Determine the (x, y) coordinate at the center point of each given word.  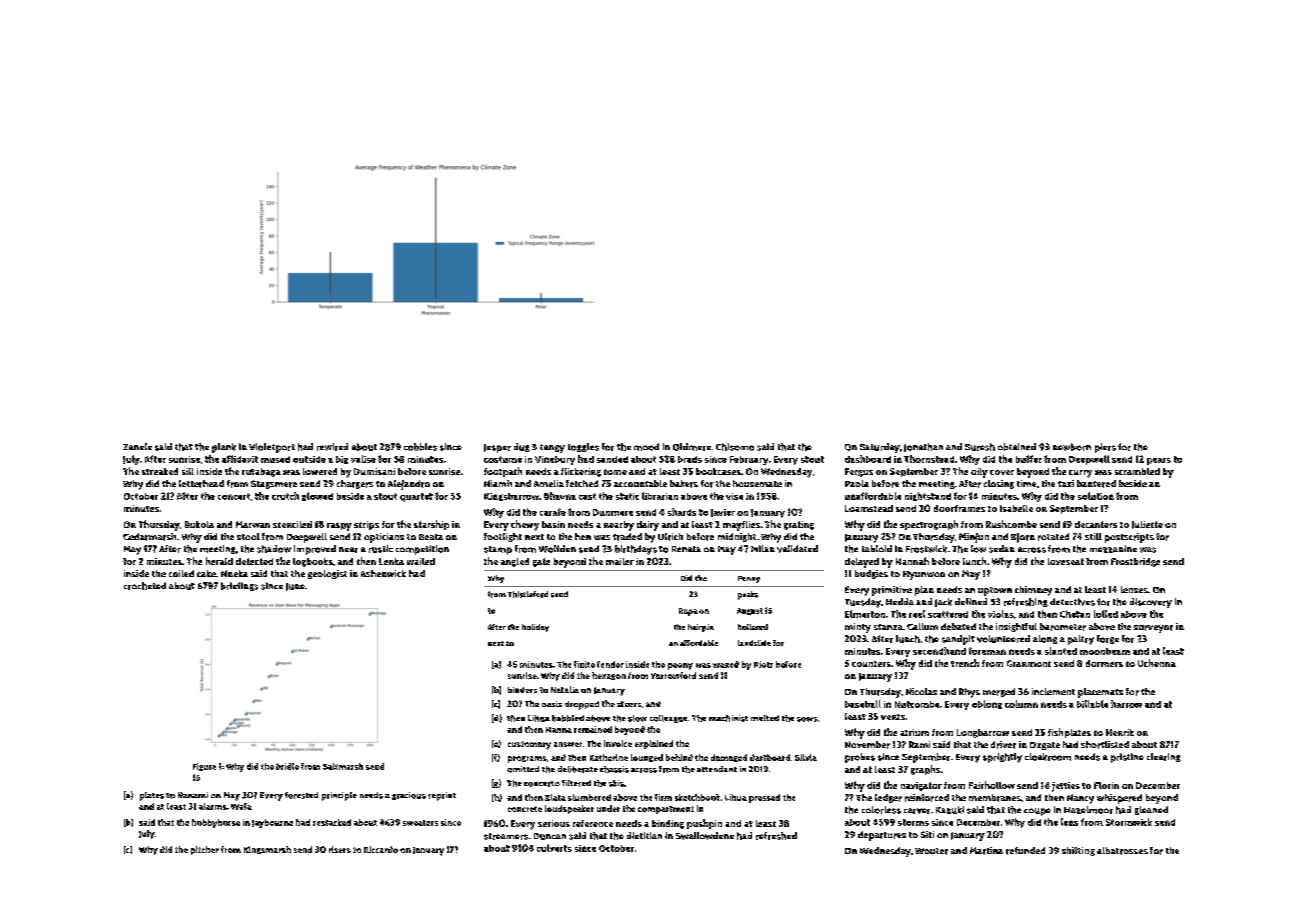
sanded (612, 459)
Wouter (931, 851)
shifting (1078, 851)
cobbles (420, 447)
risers (340, 849)
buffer (1029, 459)
